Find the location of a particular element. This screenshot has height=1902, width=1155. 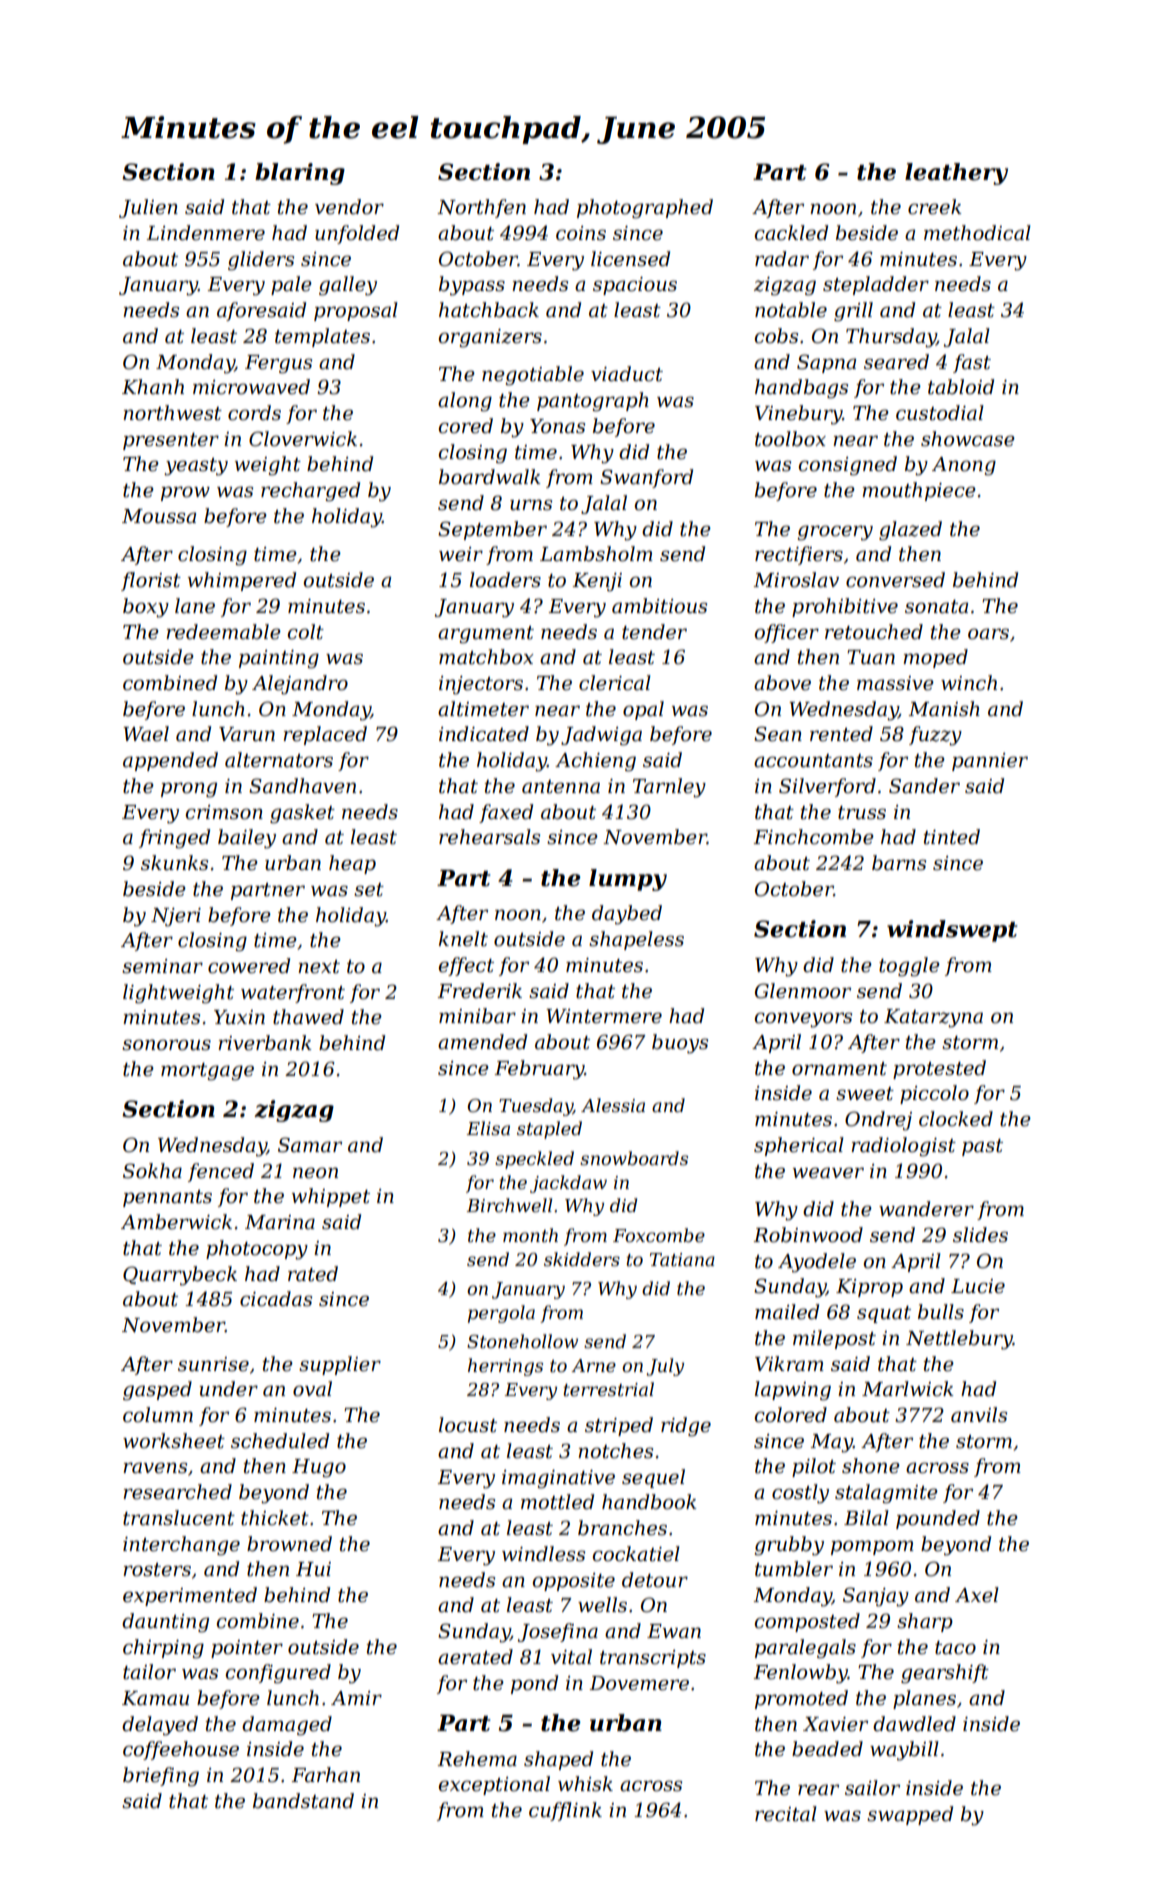

leathery is located at coordinates (956, 174).
